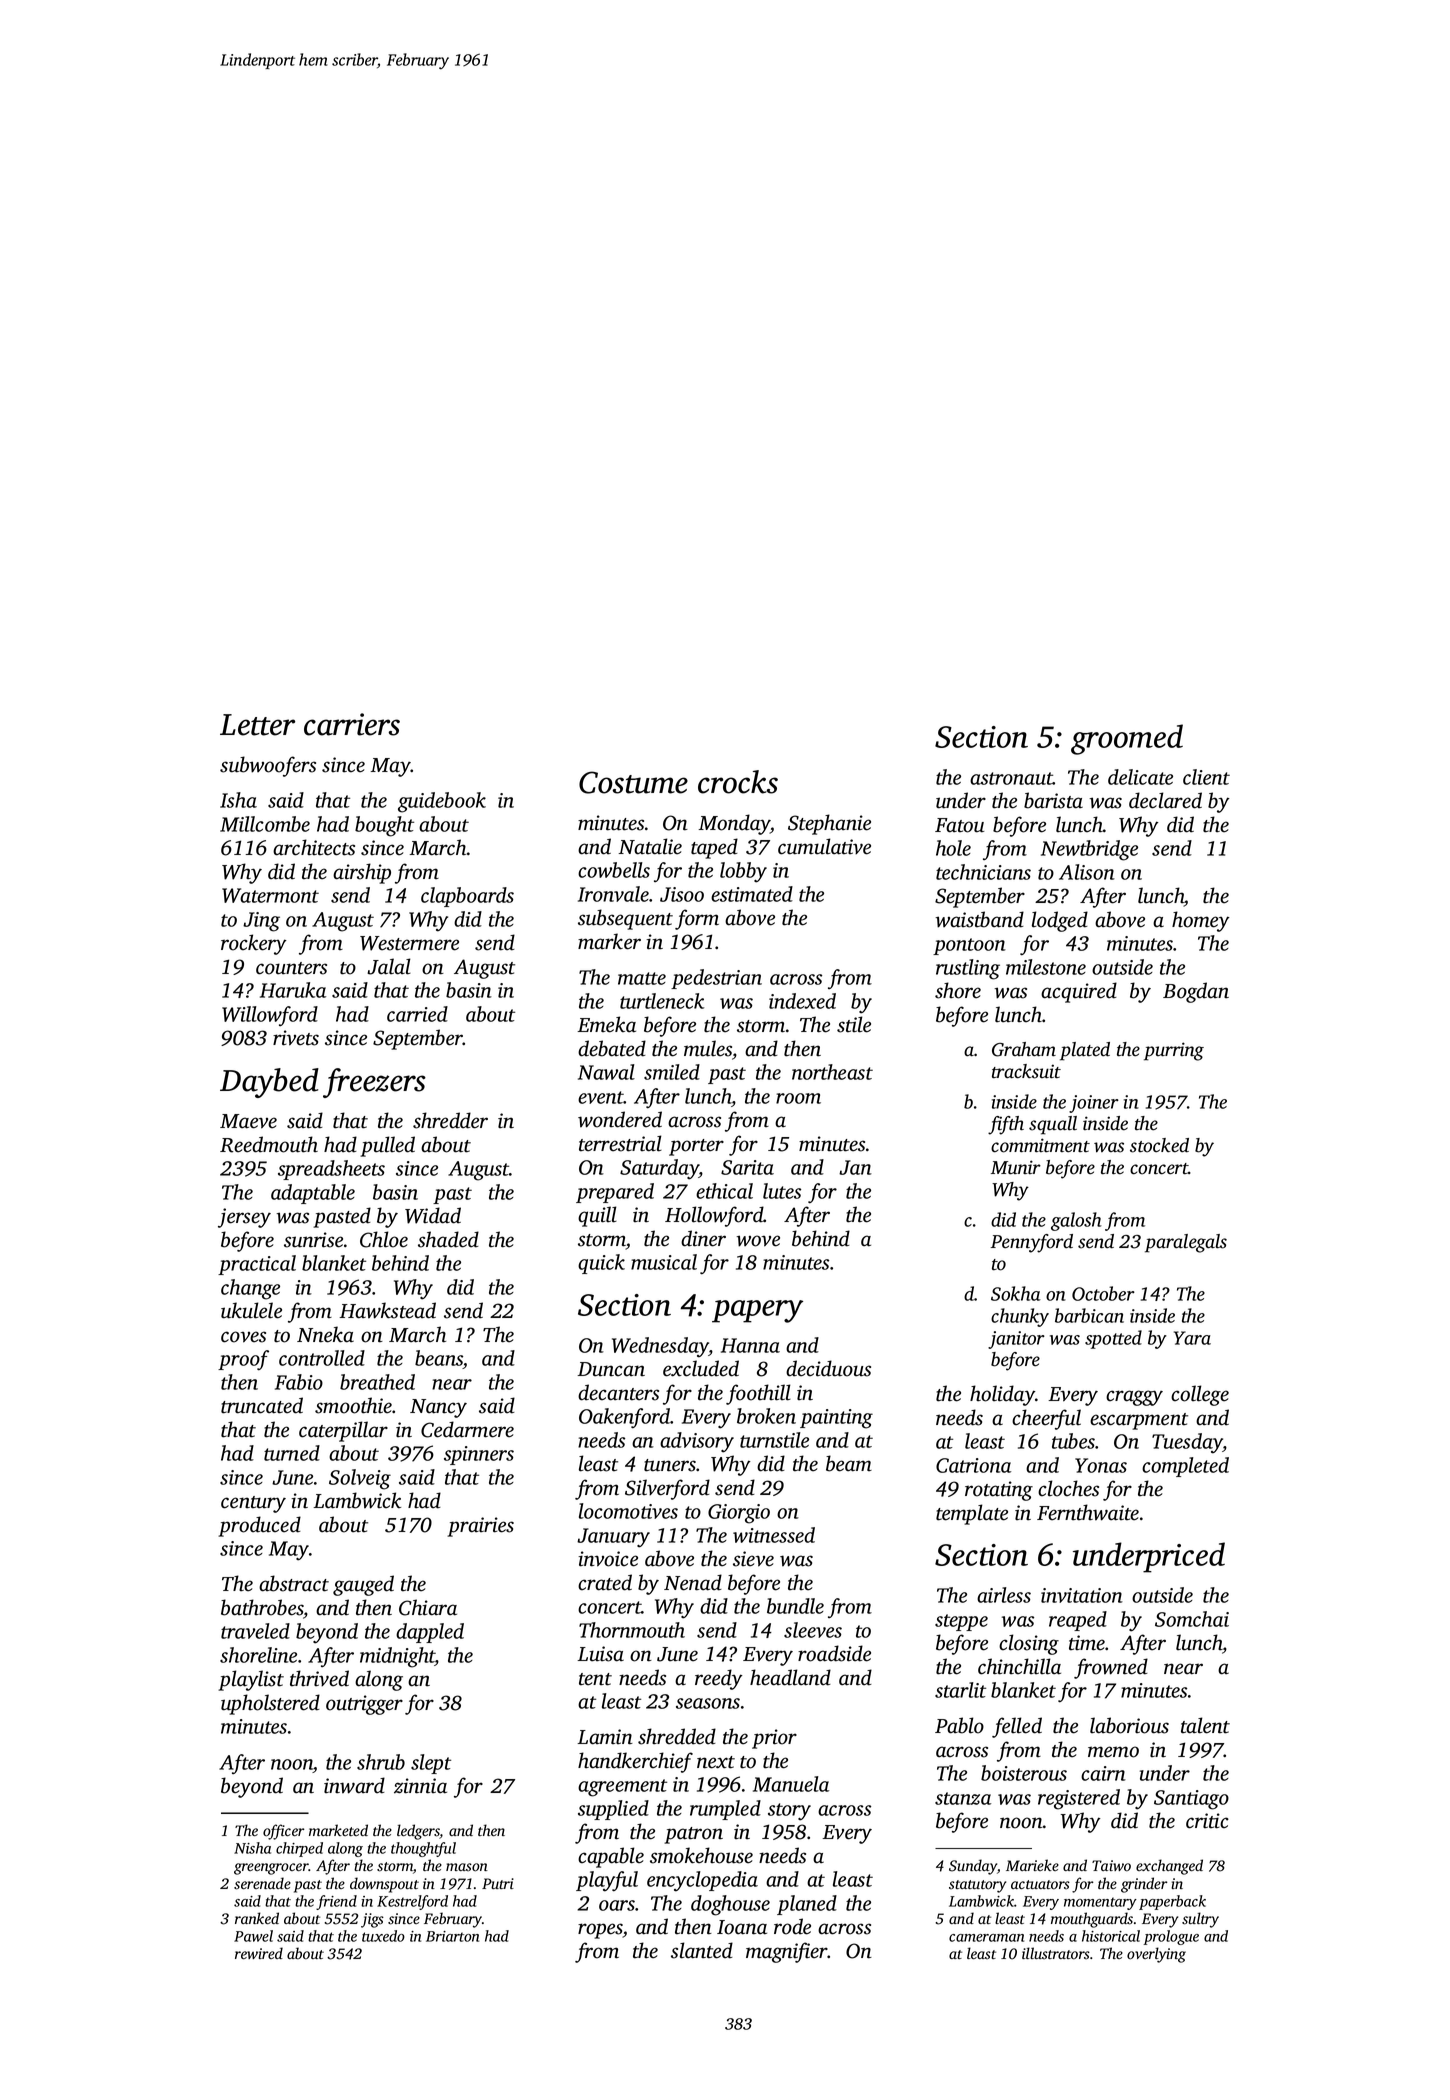  What do you see at coordinates (257, 725) in the screenshot?
I see `Letter` at bounding box center [257, 725].
